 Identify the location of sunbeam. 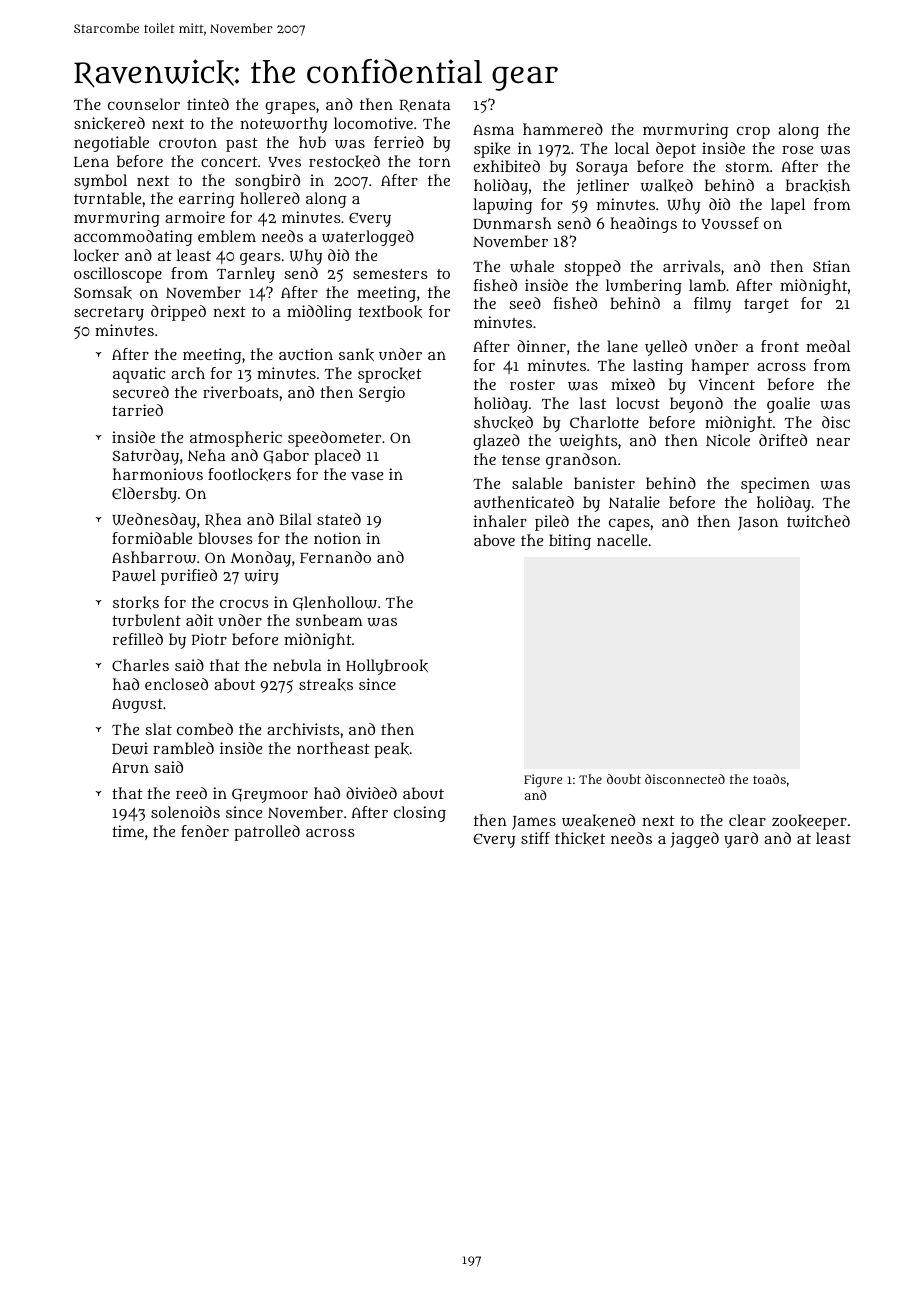
(329, 620).
